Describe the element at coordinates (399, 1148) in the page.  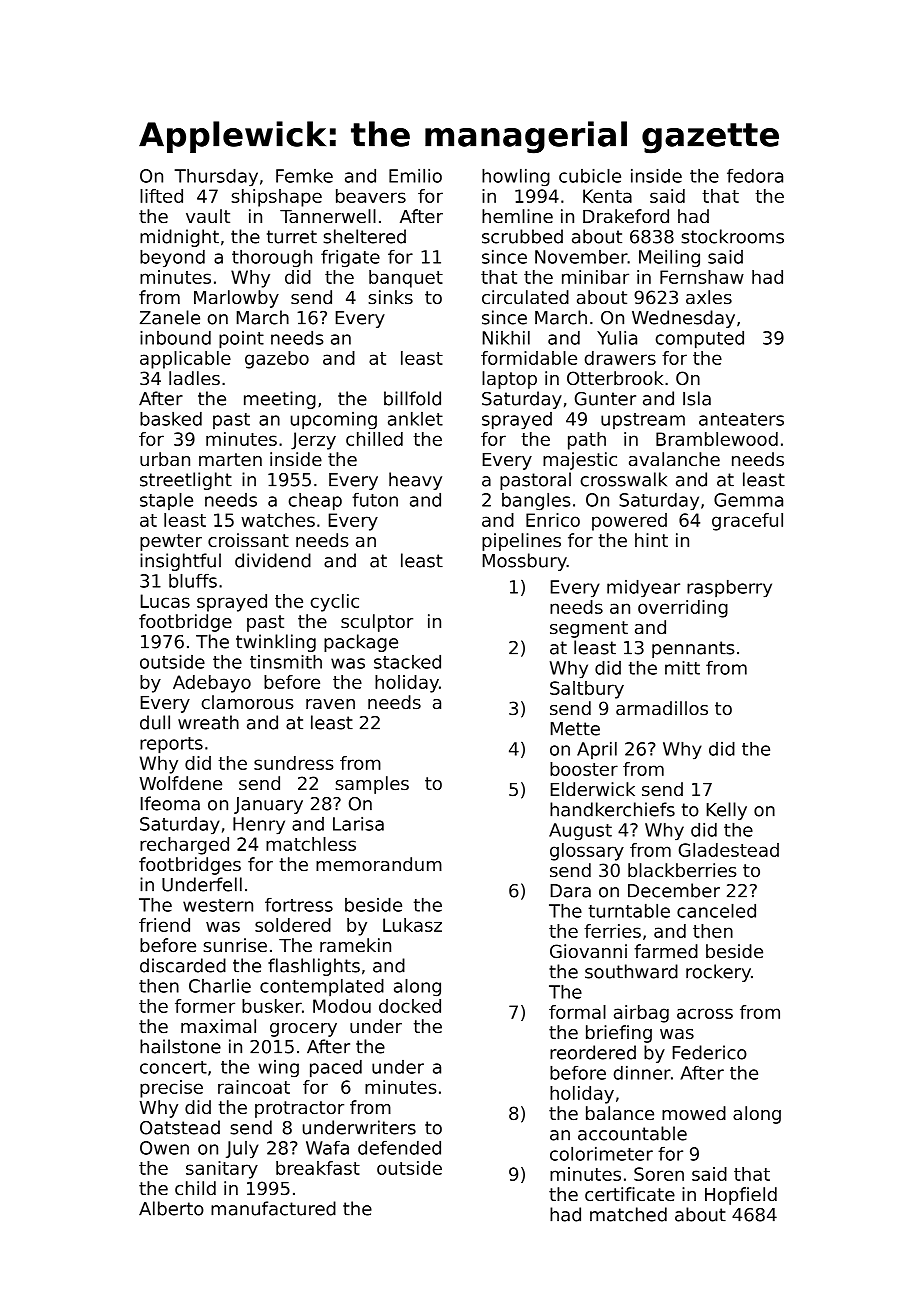
I see `defended` at that location.
